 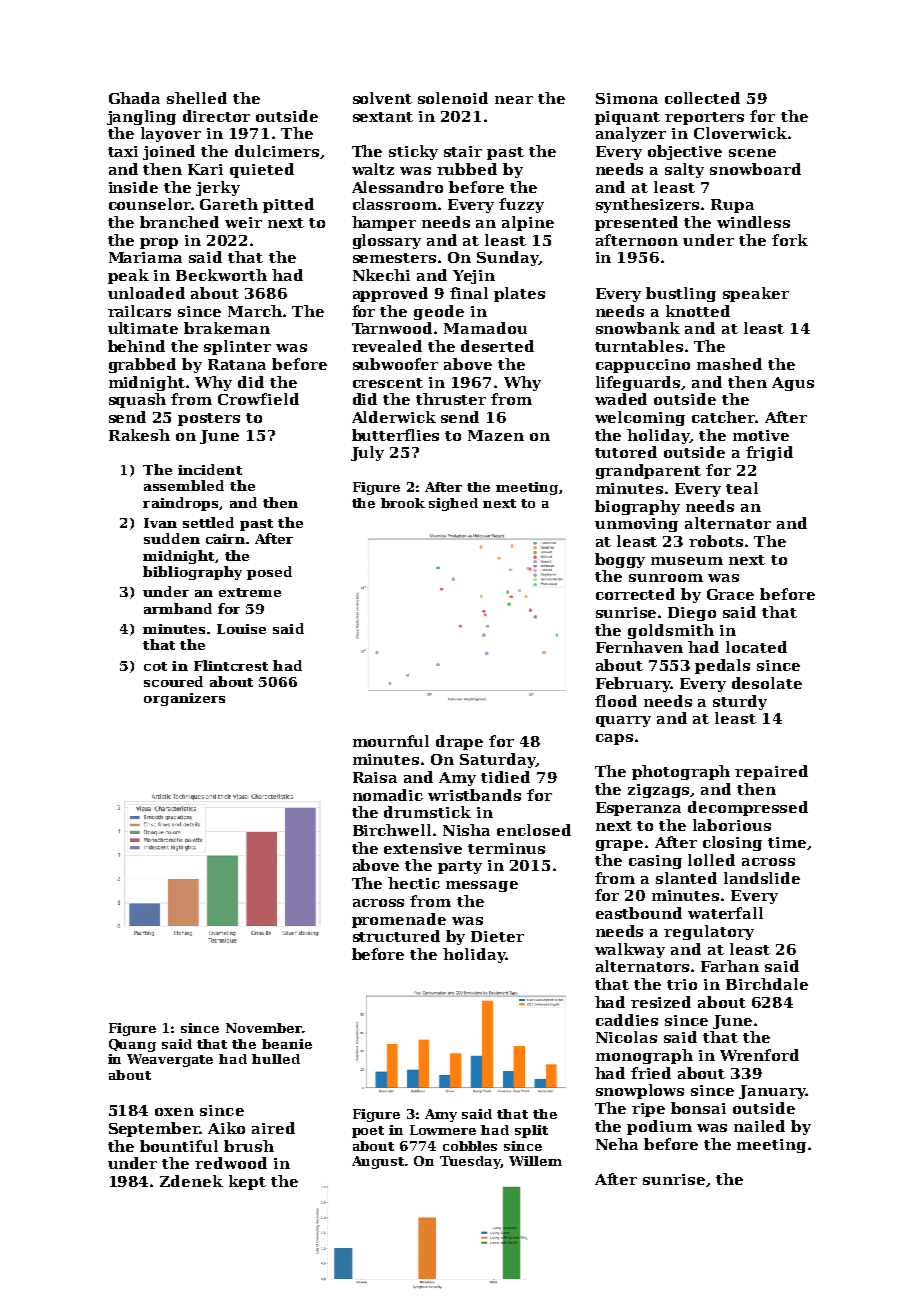 I want to click on Agus, so click(x=793, y=384).
